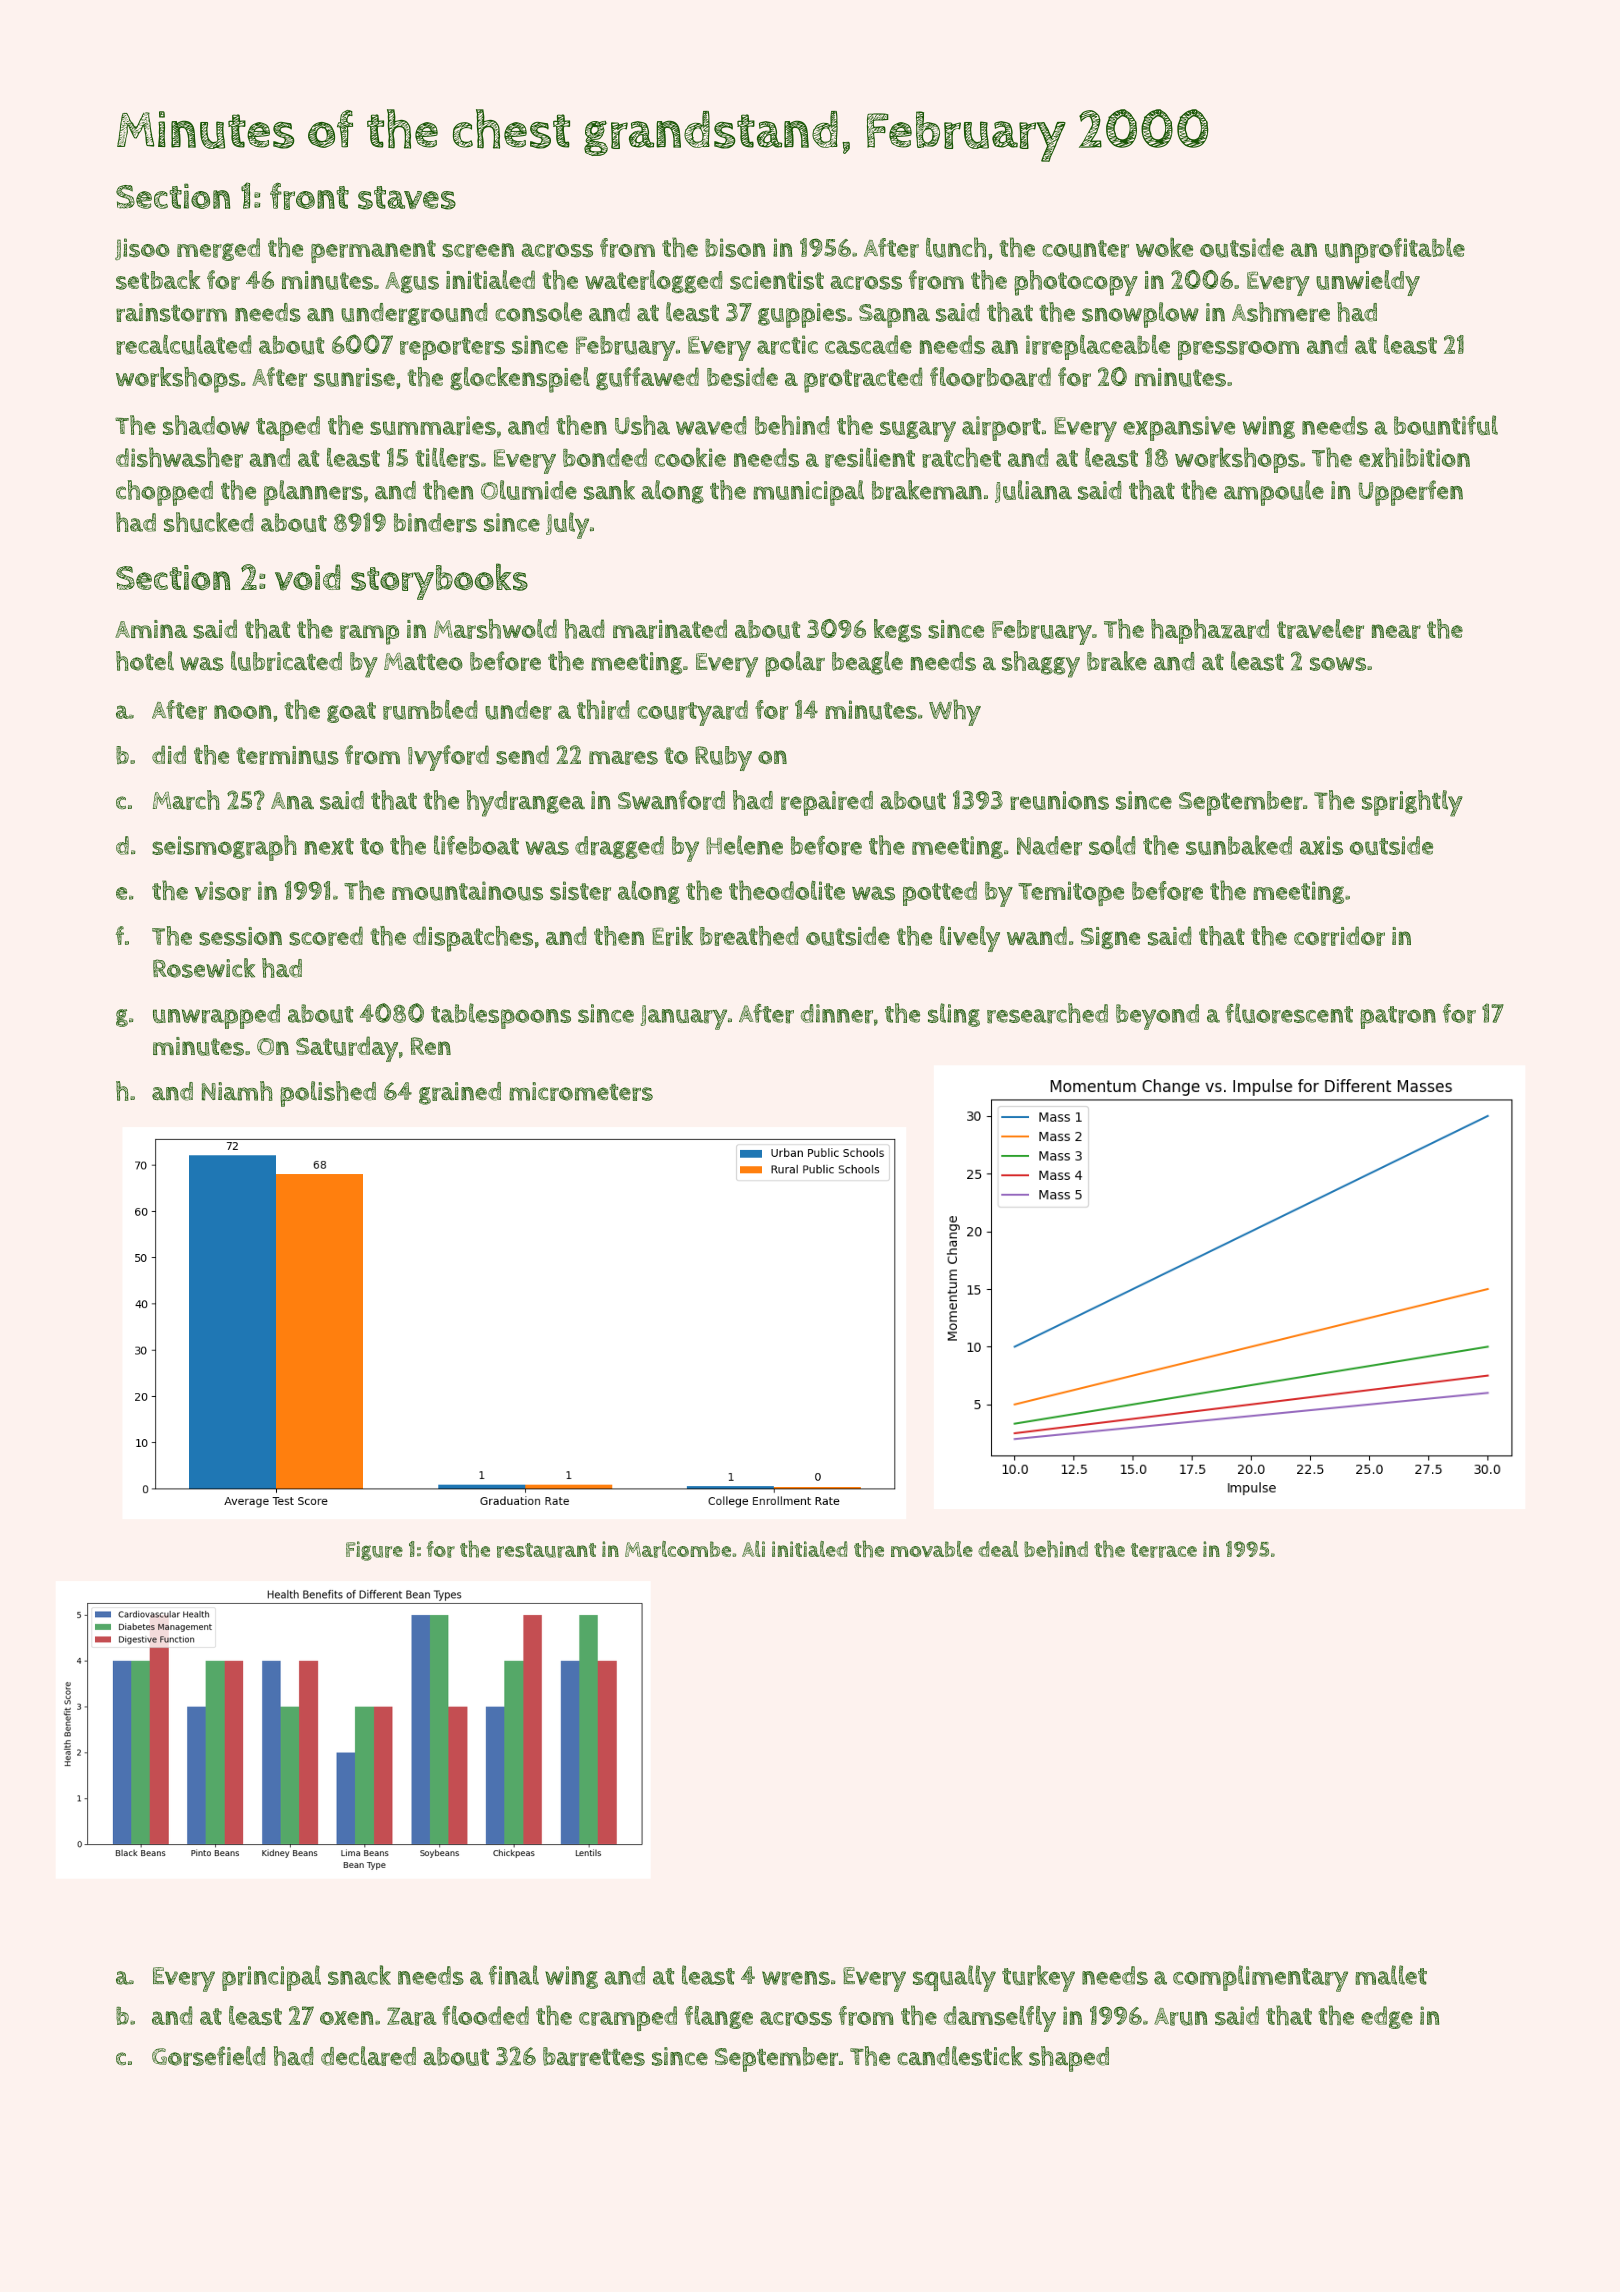 This document has width=1620, height=2292. I want to click on Niamh, so click(237, 1091).
